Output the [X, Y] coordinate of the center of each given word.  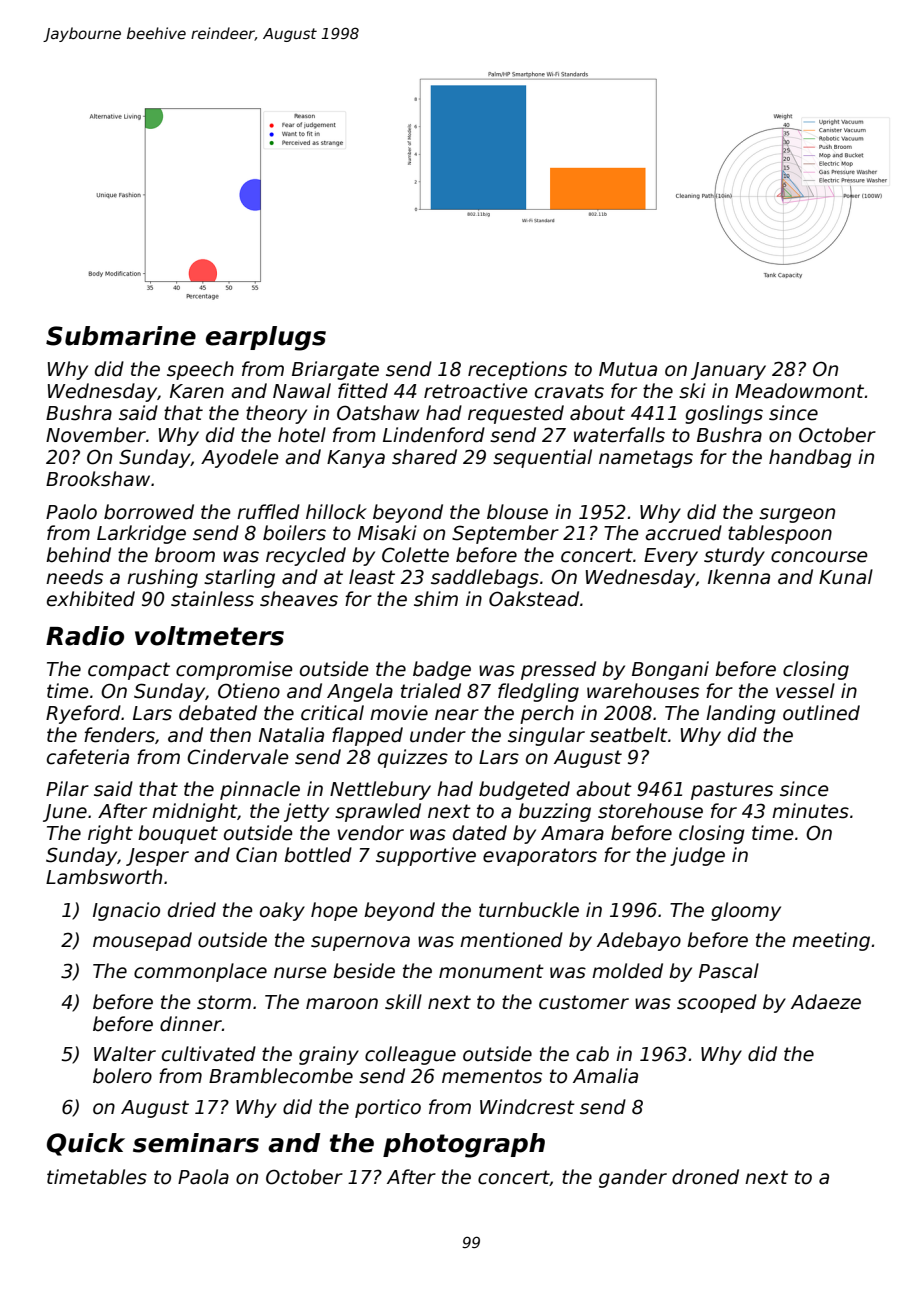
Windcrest [527, 1107]
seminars [196, 1143]
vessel [805, 691]
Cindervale [238, 757]
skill [403, 1002]
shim [436, 599]
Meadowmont [799, 391]
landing [741, 714]
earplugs [266, 338]
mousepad [142, 941]
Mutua [628, 369]
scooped [717, 1003]
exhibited [91, 599]
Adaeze [826, 1002]
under [438, 735]
